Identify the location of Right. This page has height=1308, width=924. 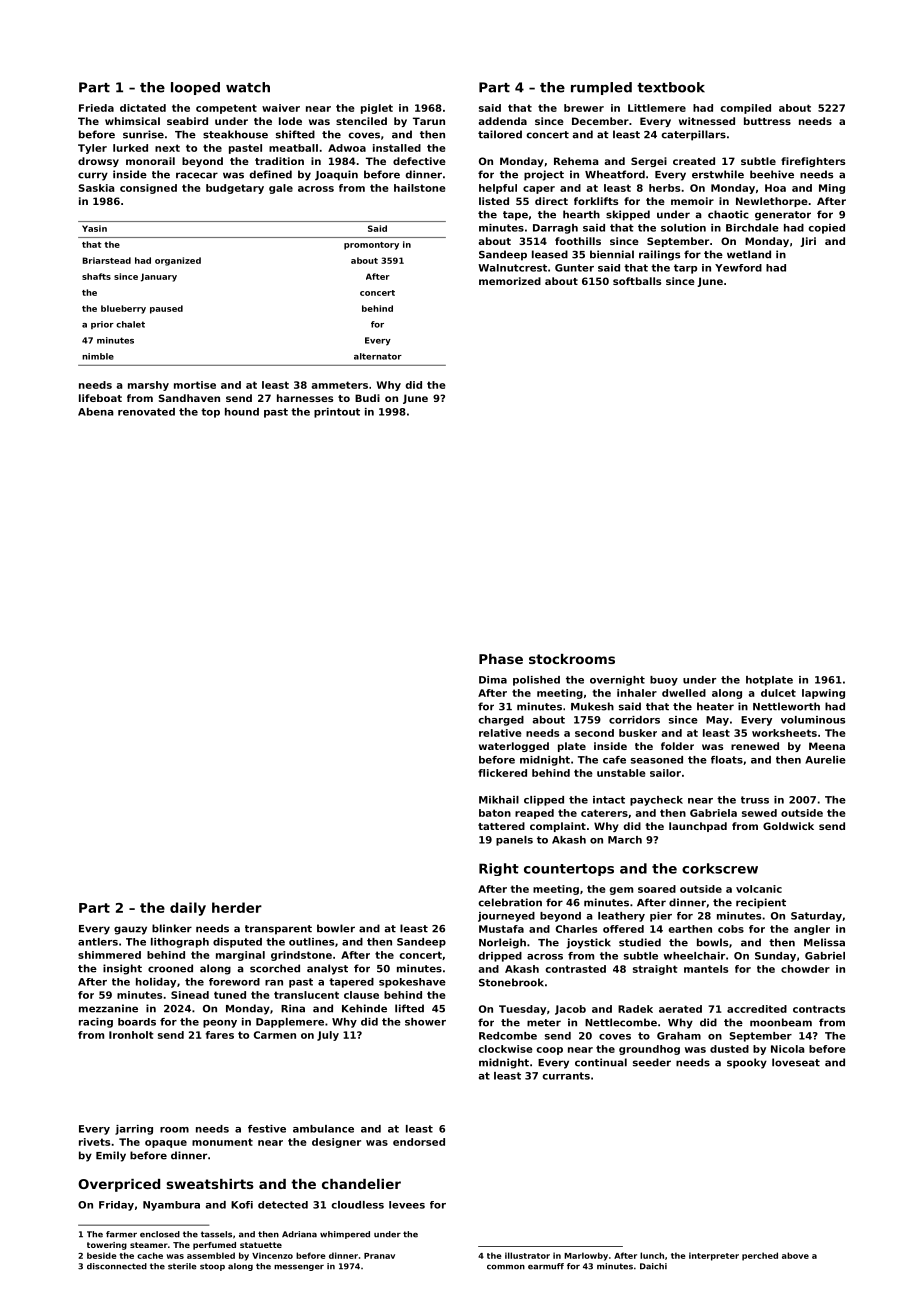
(499, 869).
